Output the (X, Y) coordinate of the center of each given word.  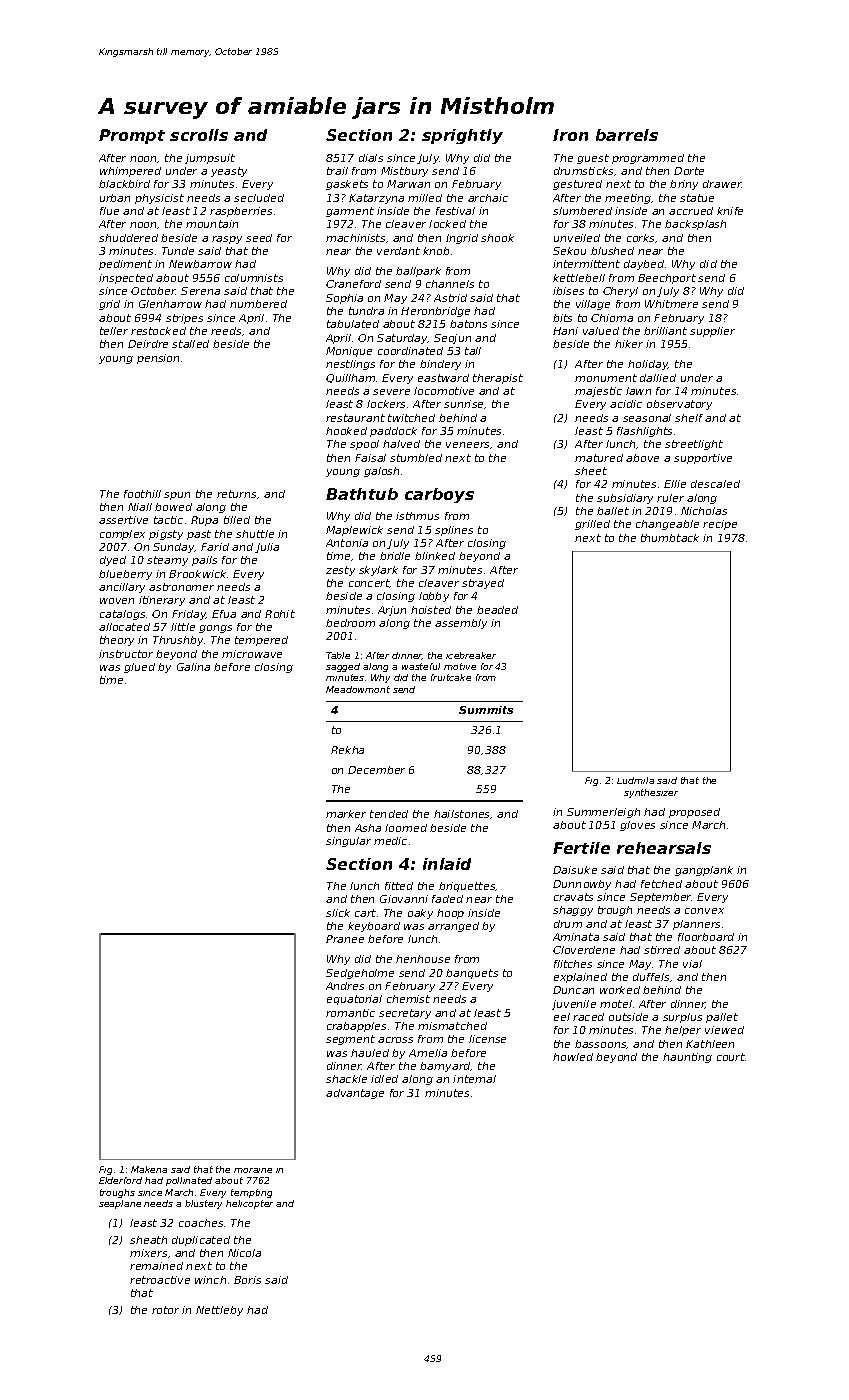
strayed (483, 584)
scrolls (199, 135)
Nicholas (704, 511)
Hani (565, 331)
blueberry (125, 575)
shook (497, 238)
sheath (148, 1240)
